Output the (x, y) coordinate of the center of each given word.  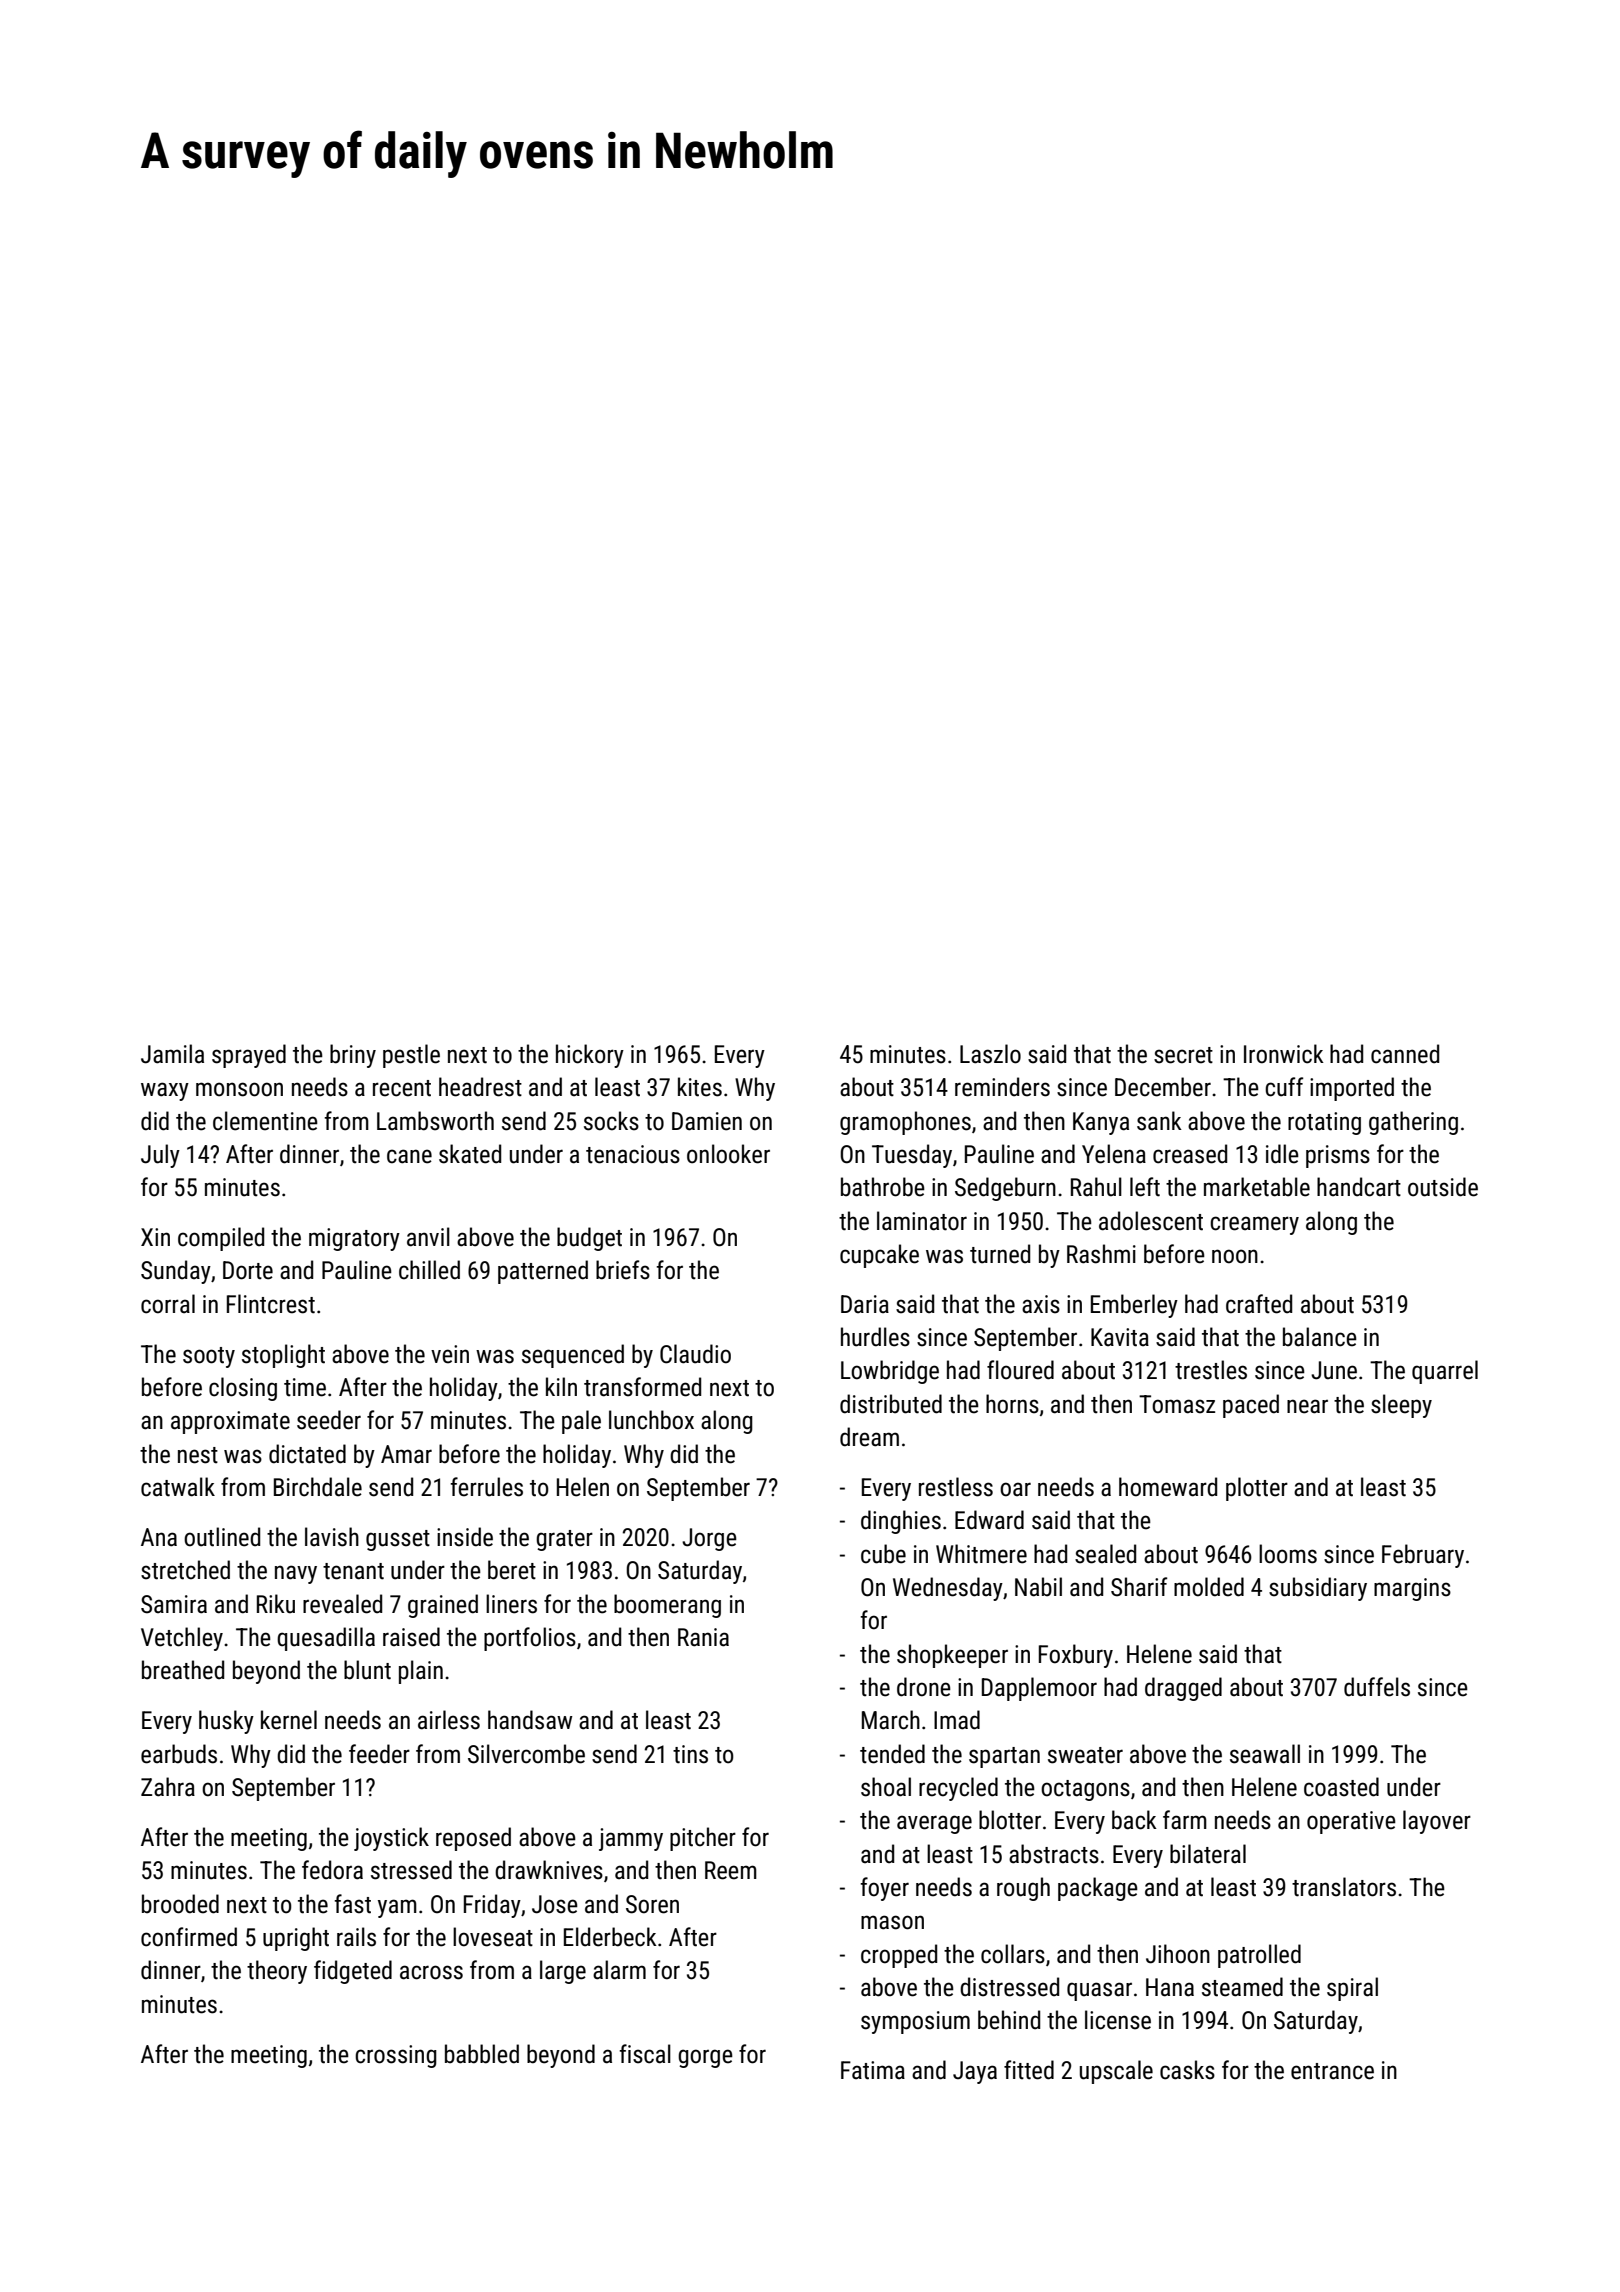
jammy (631, 1839)
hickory (590, 1056)
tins (690, 1754)
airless (449, 1720)
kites (700, 1087)
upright (296, 1939)
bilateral (1208, 1854)
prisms (1338, 1156)
